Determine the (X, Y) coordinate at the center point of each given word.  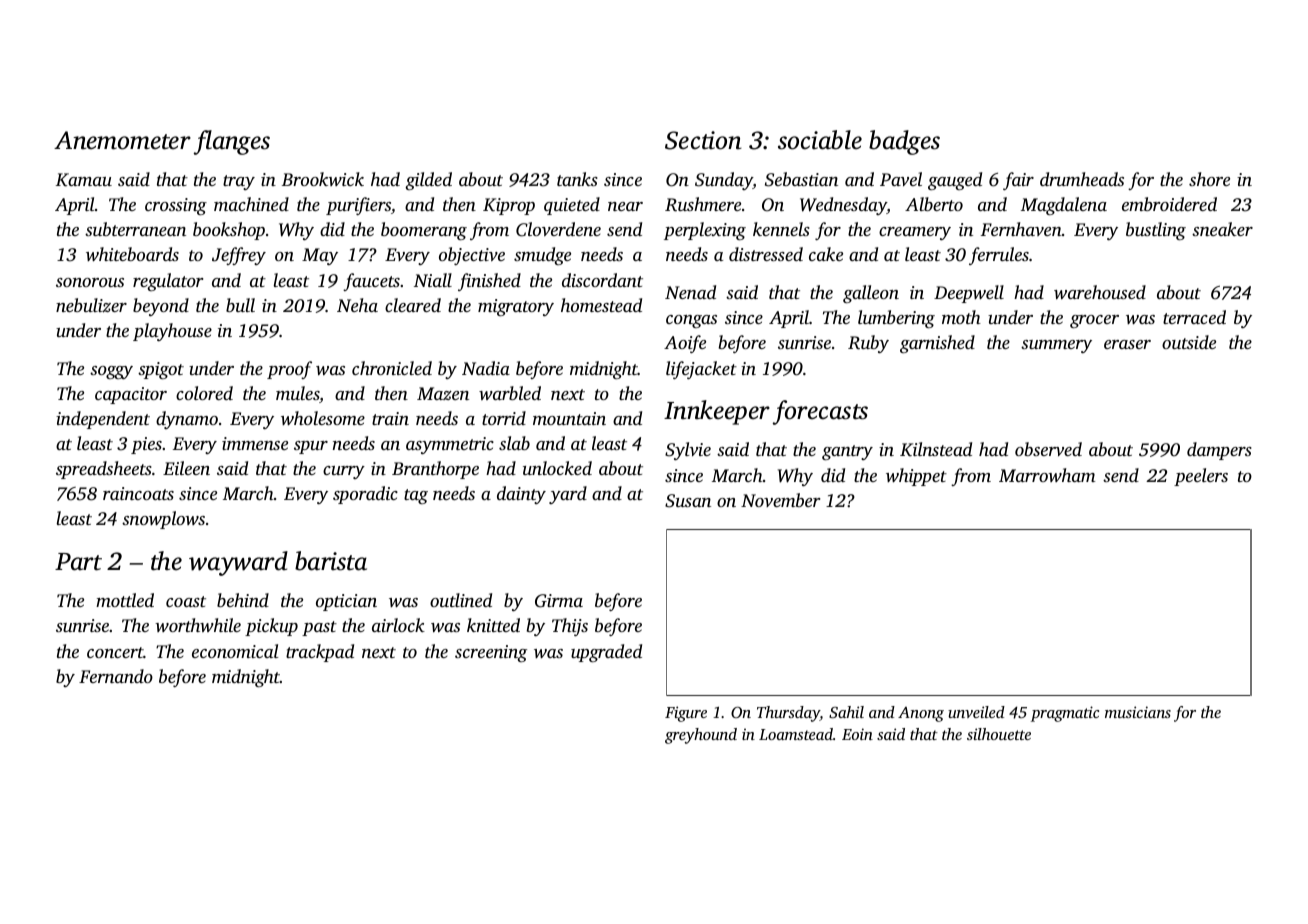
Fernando (116, 676)
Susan (688, 501)
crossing (176, 206)
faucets (371, 282)
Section (703, 140)
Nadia (486, 368)
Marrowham (1047, 475)
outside (1189, 342)
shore (1209, 179)
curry (344, 472)
